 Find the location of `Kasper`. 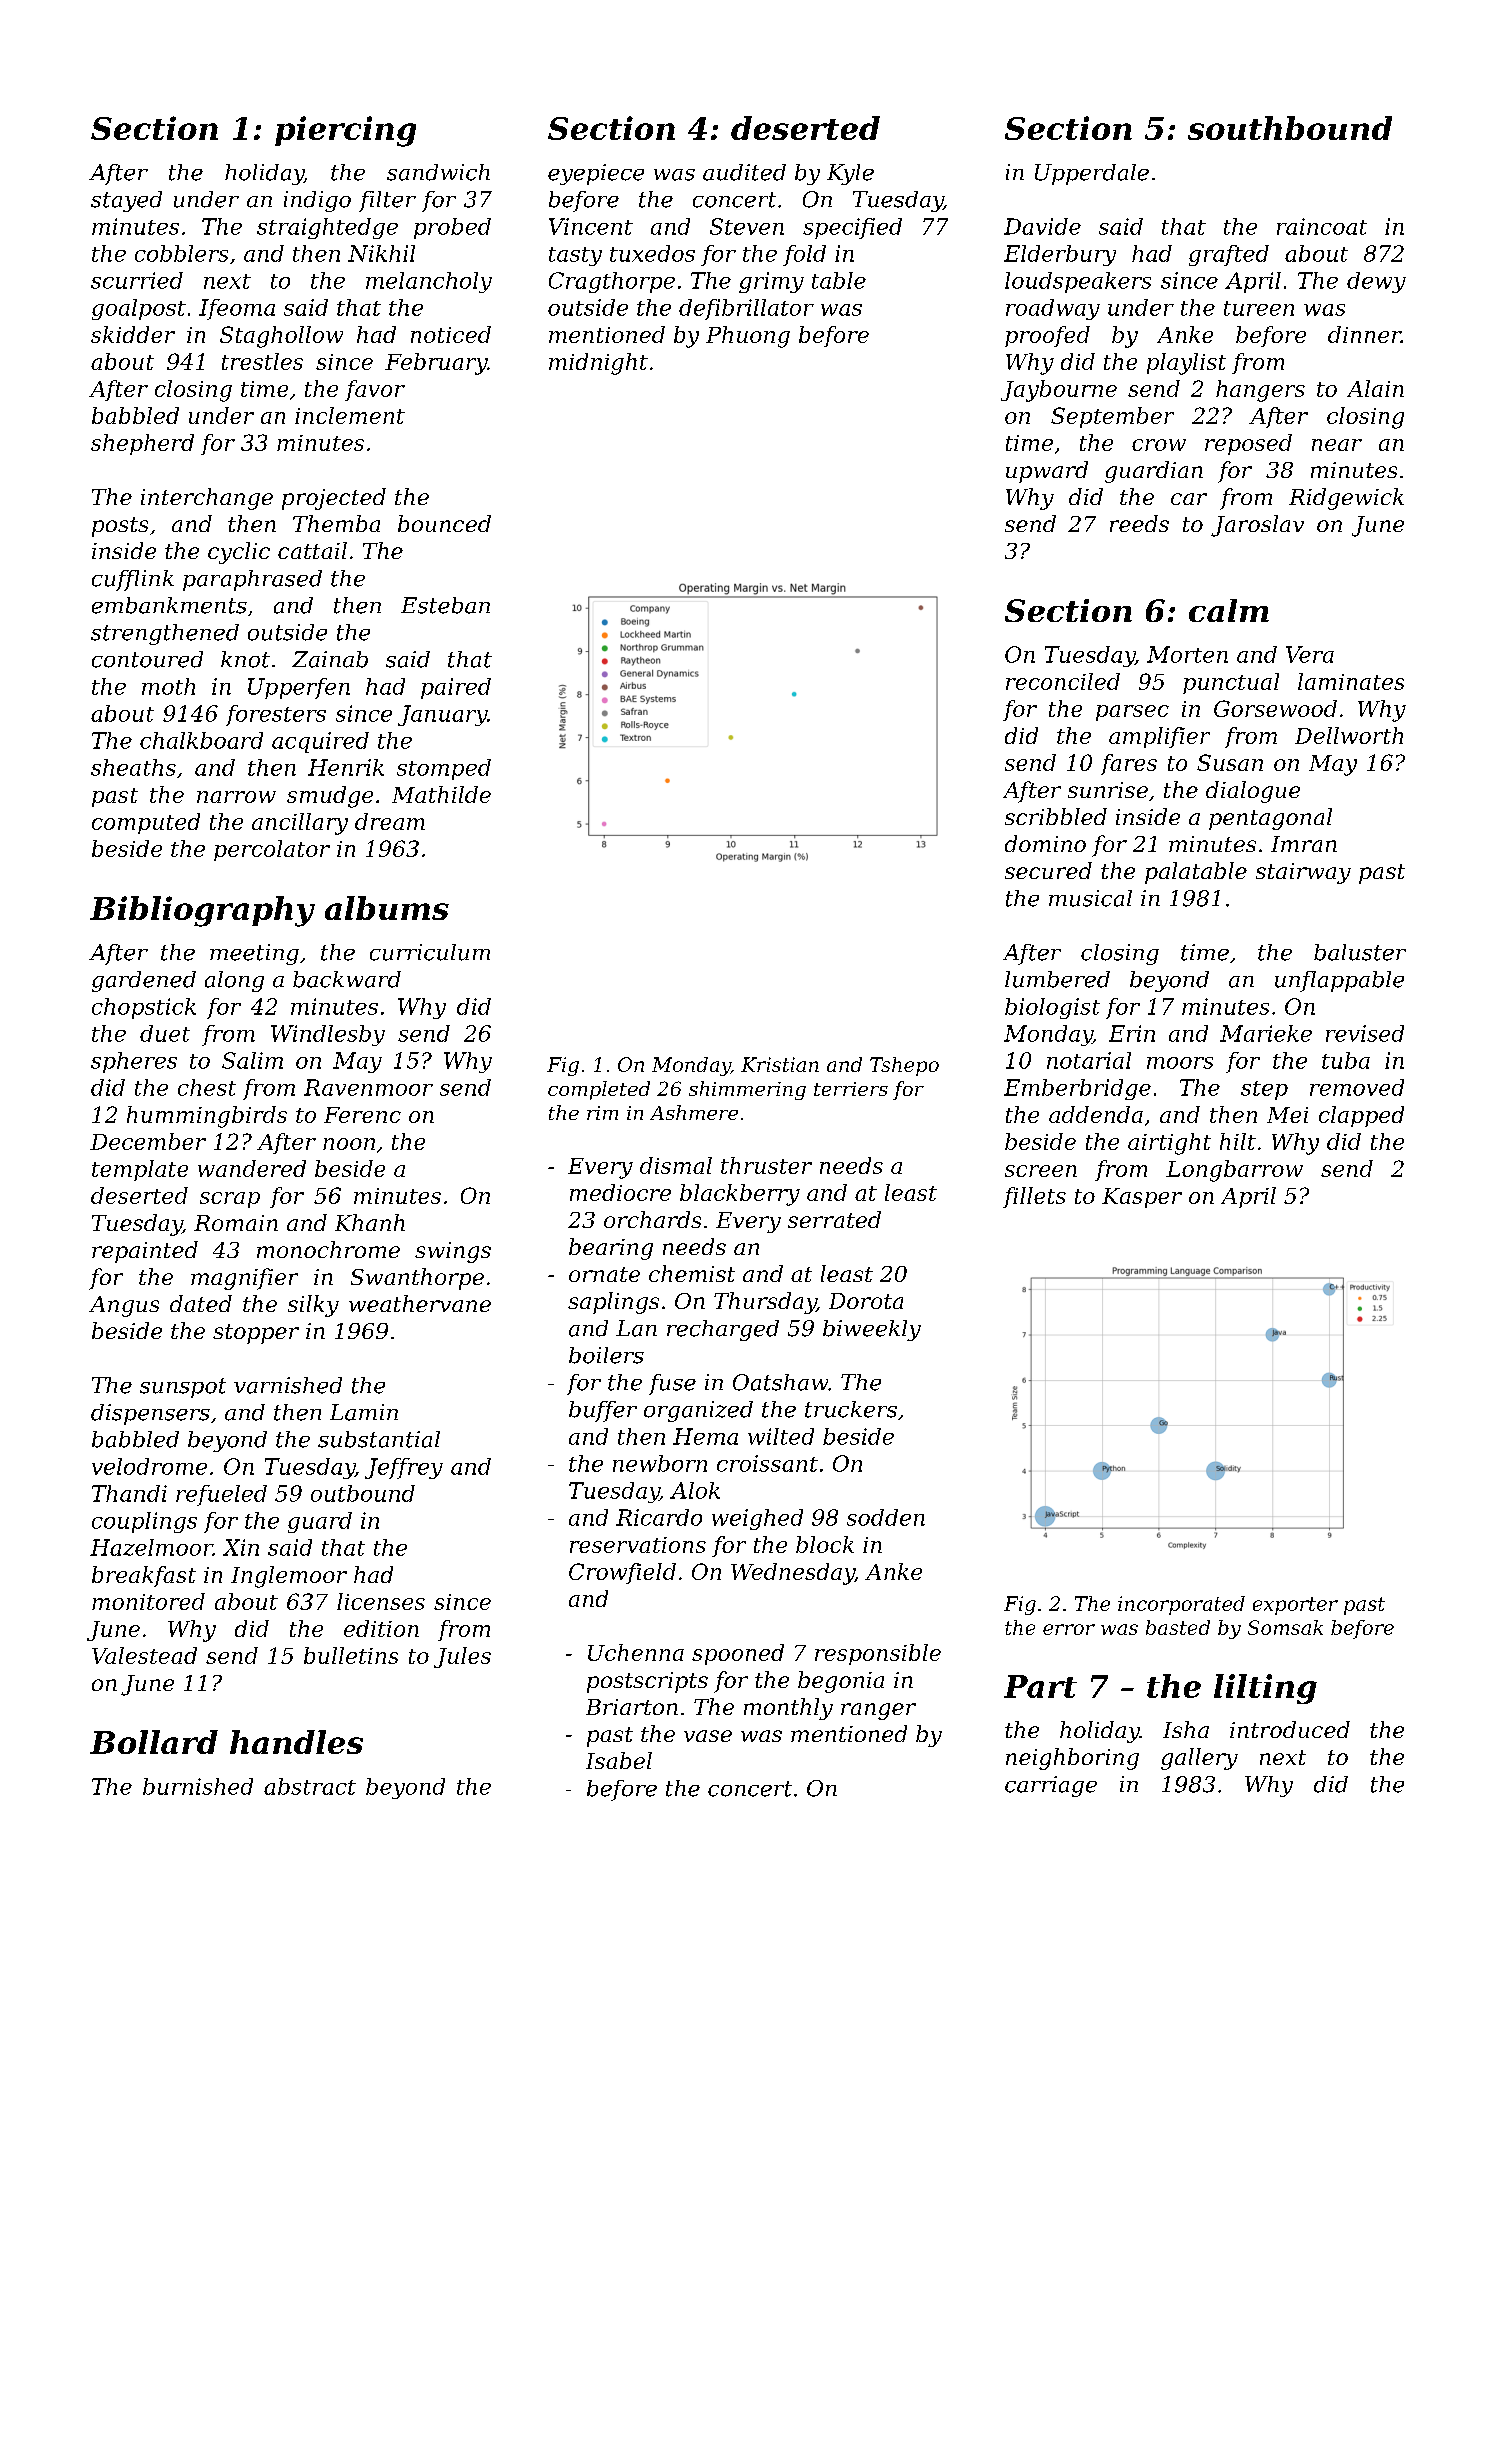

Kasper is located at coordinates (1142, 1198).
